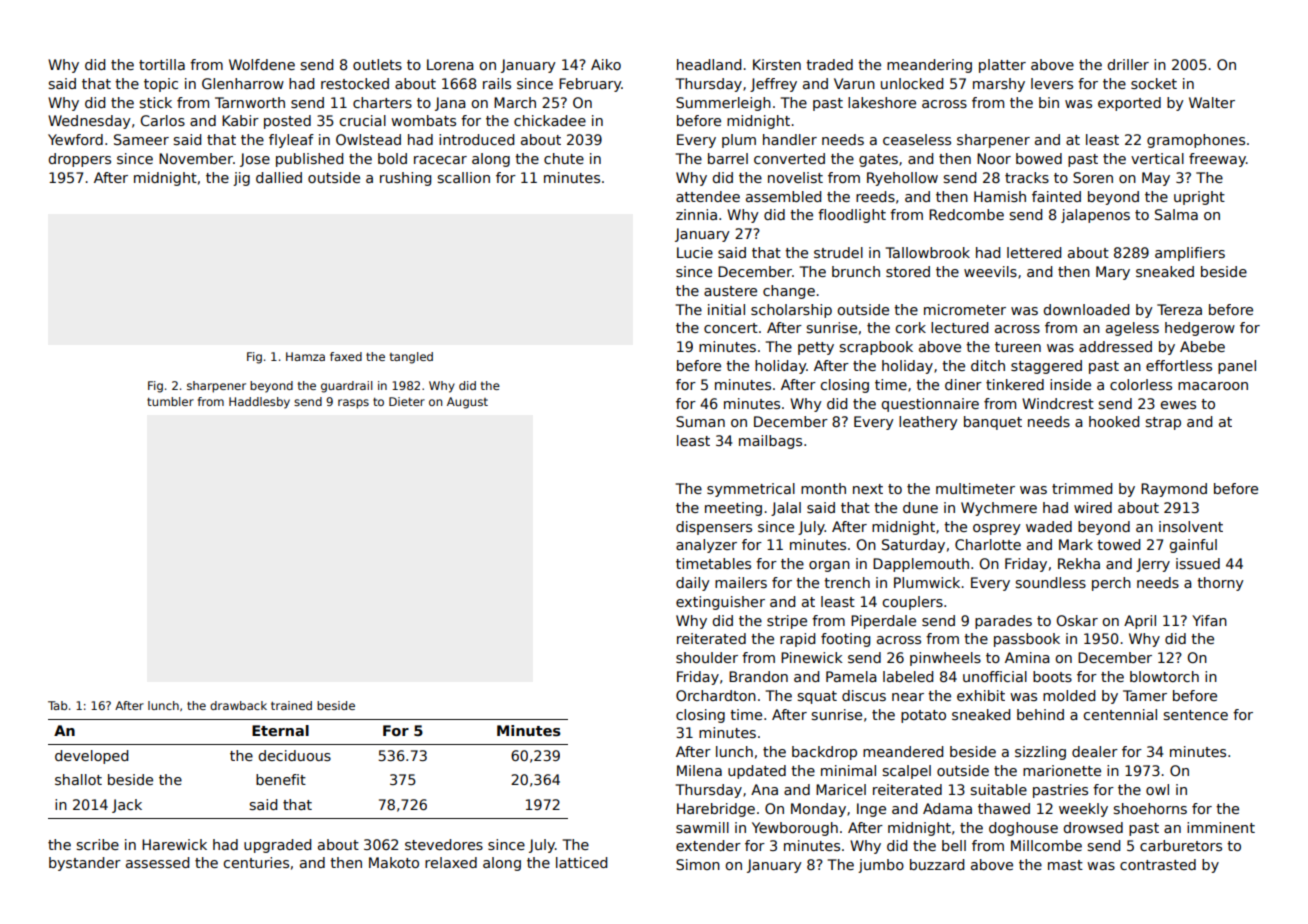 This screenshot has height=924, width=1308. What do you see at coordinates (281, 779) in the screenshot?
I see `benefit` at bounding box center [281, 779].
